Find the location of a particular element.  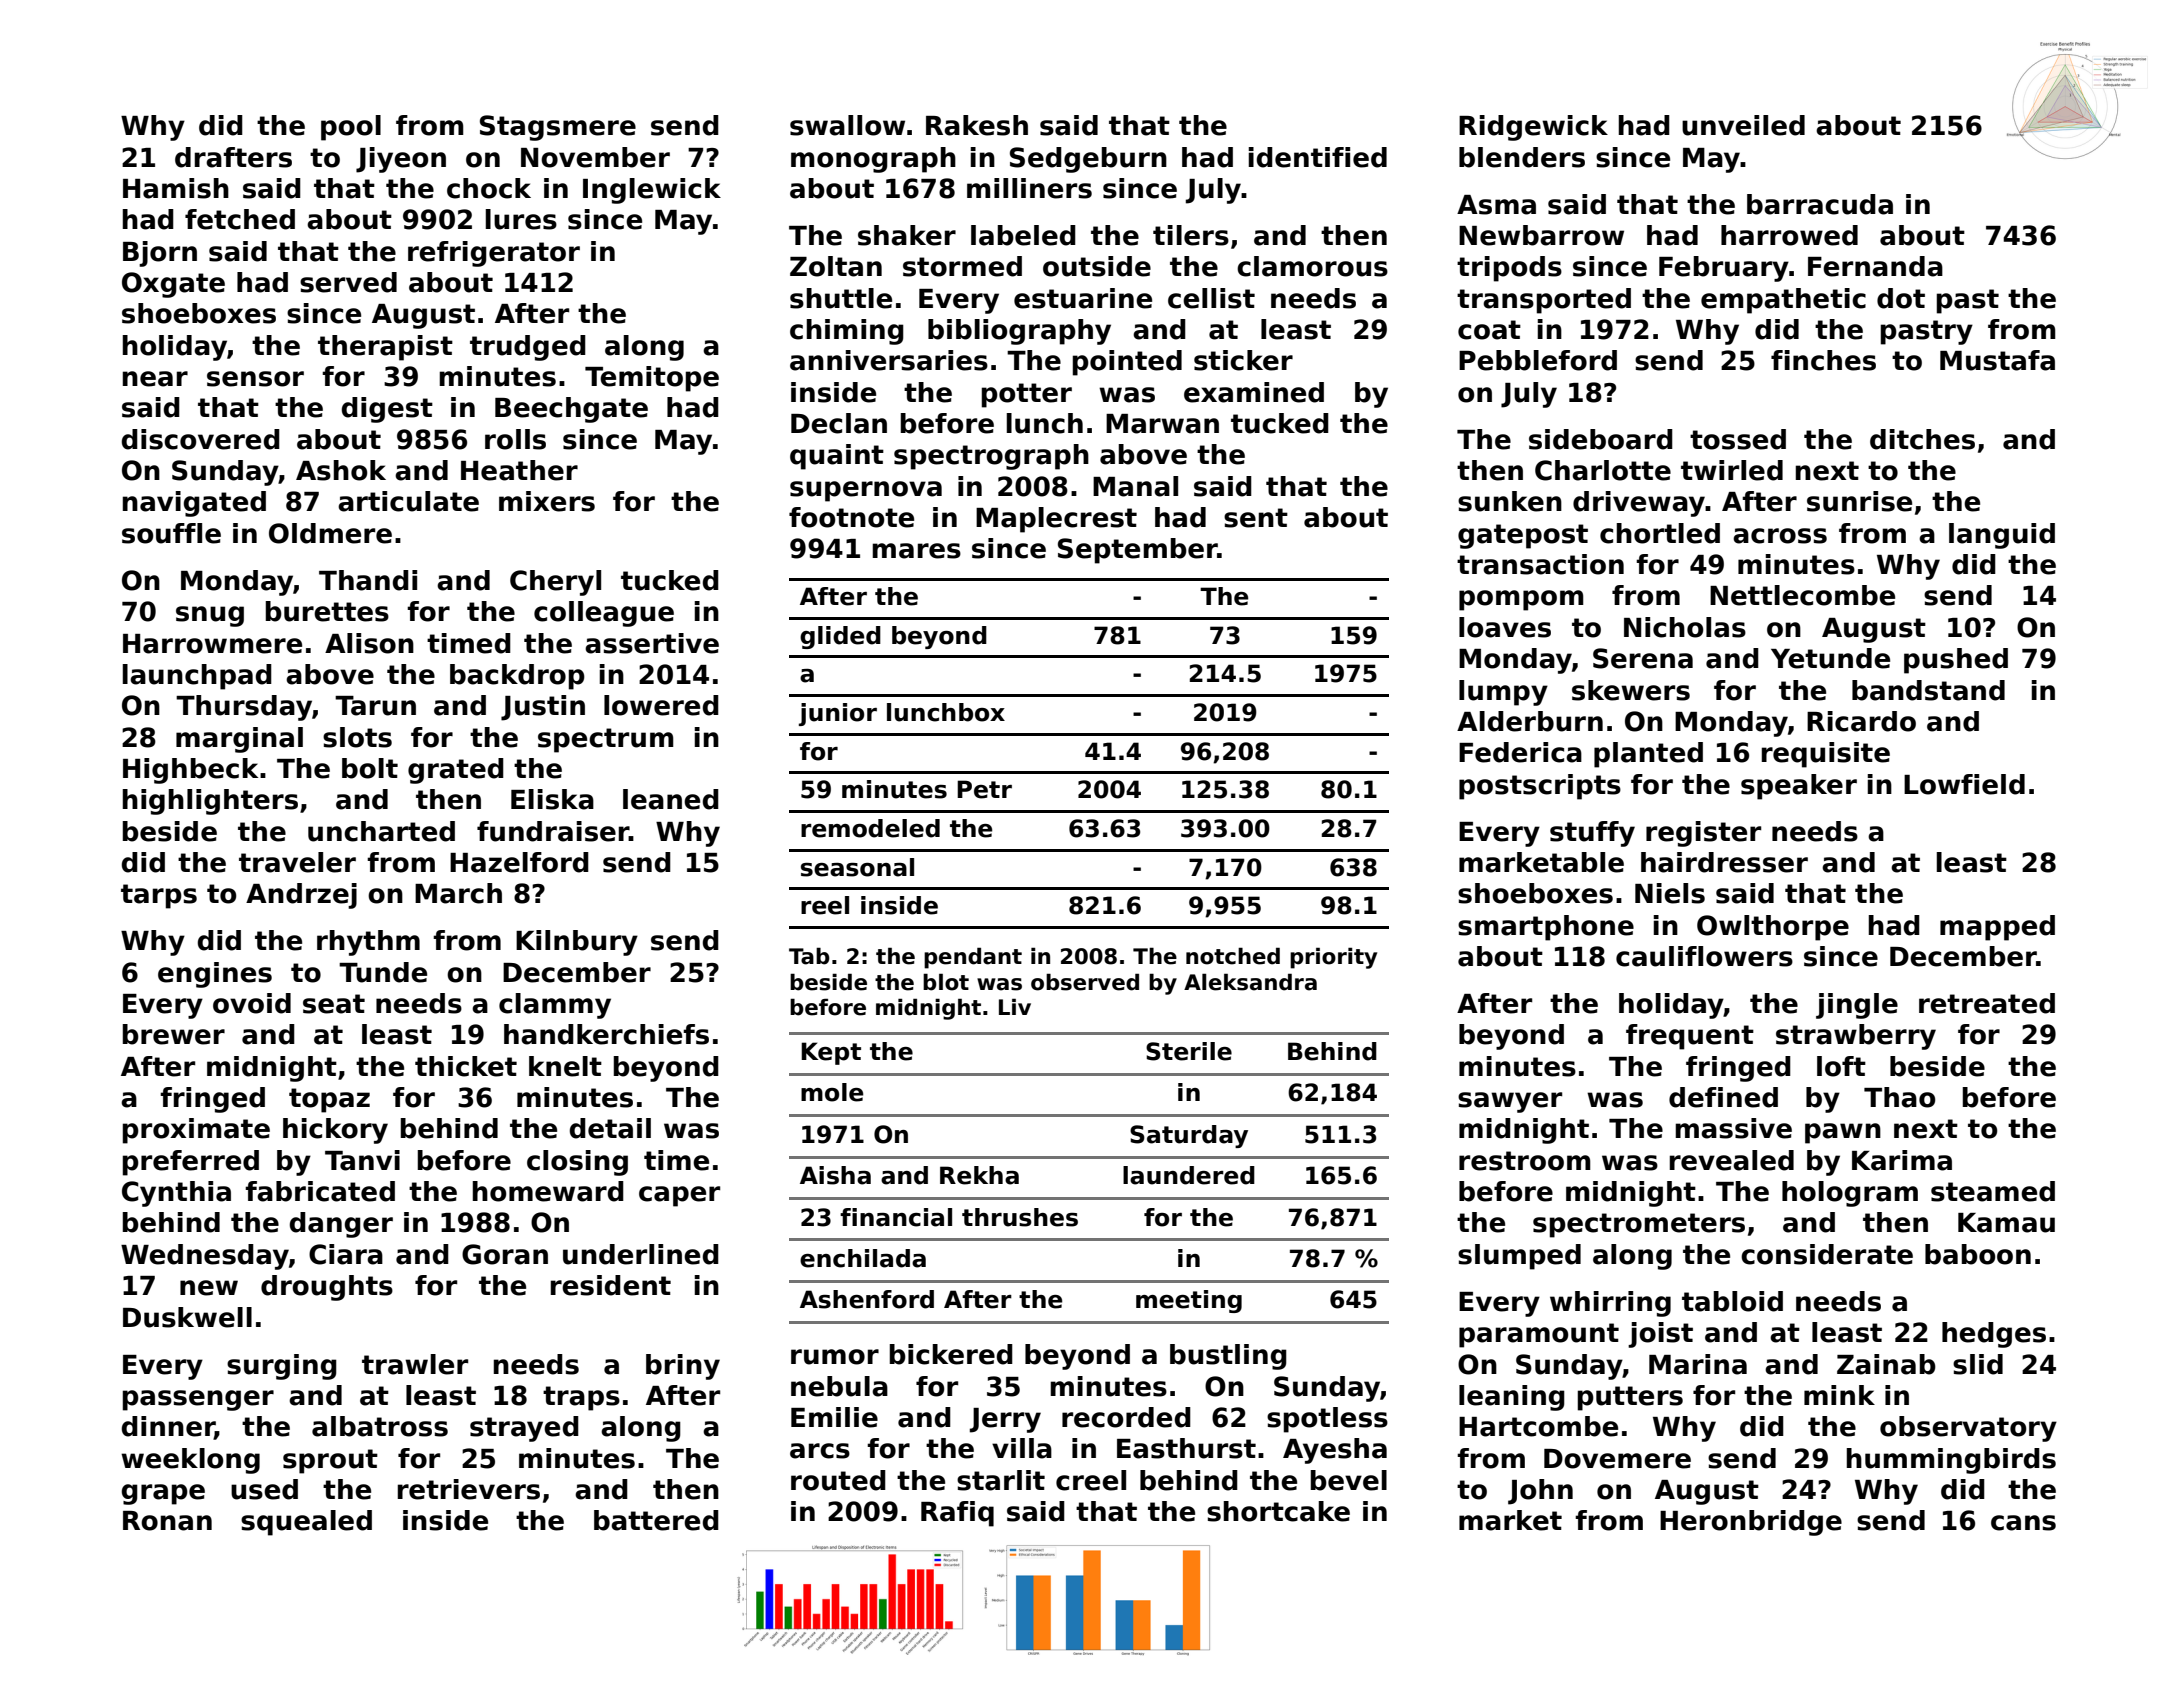

sticker is located at coordinates (1243, 360).
